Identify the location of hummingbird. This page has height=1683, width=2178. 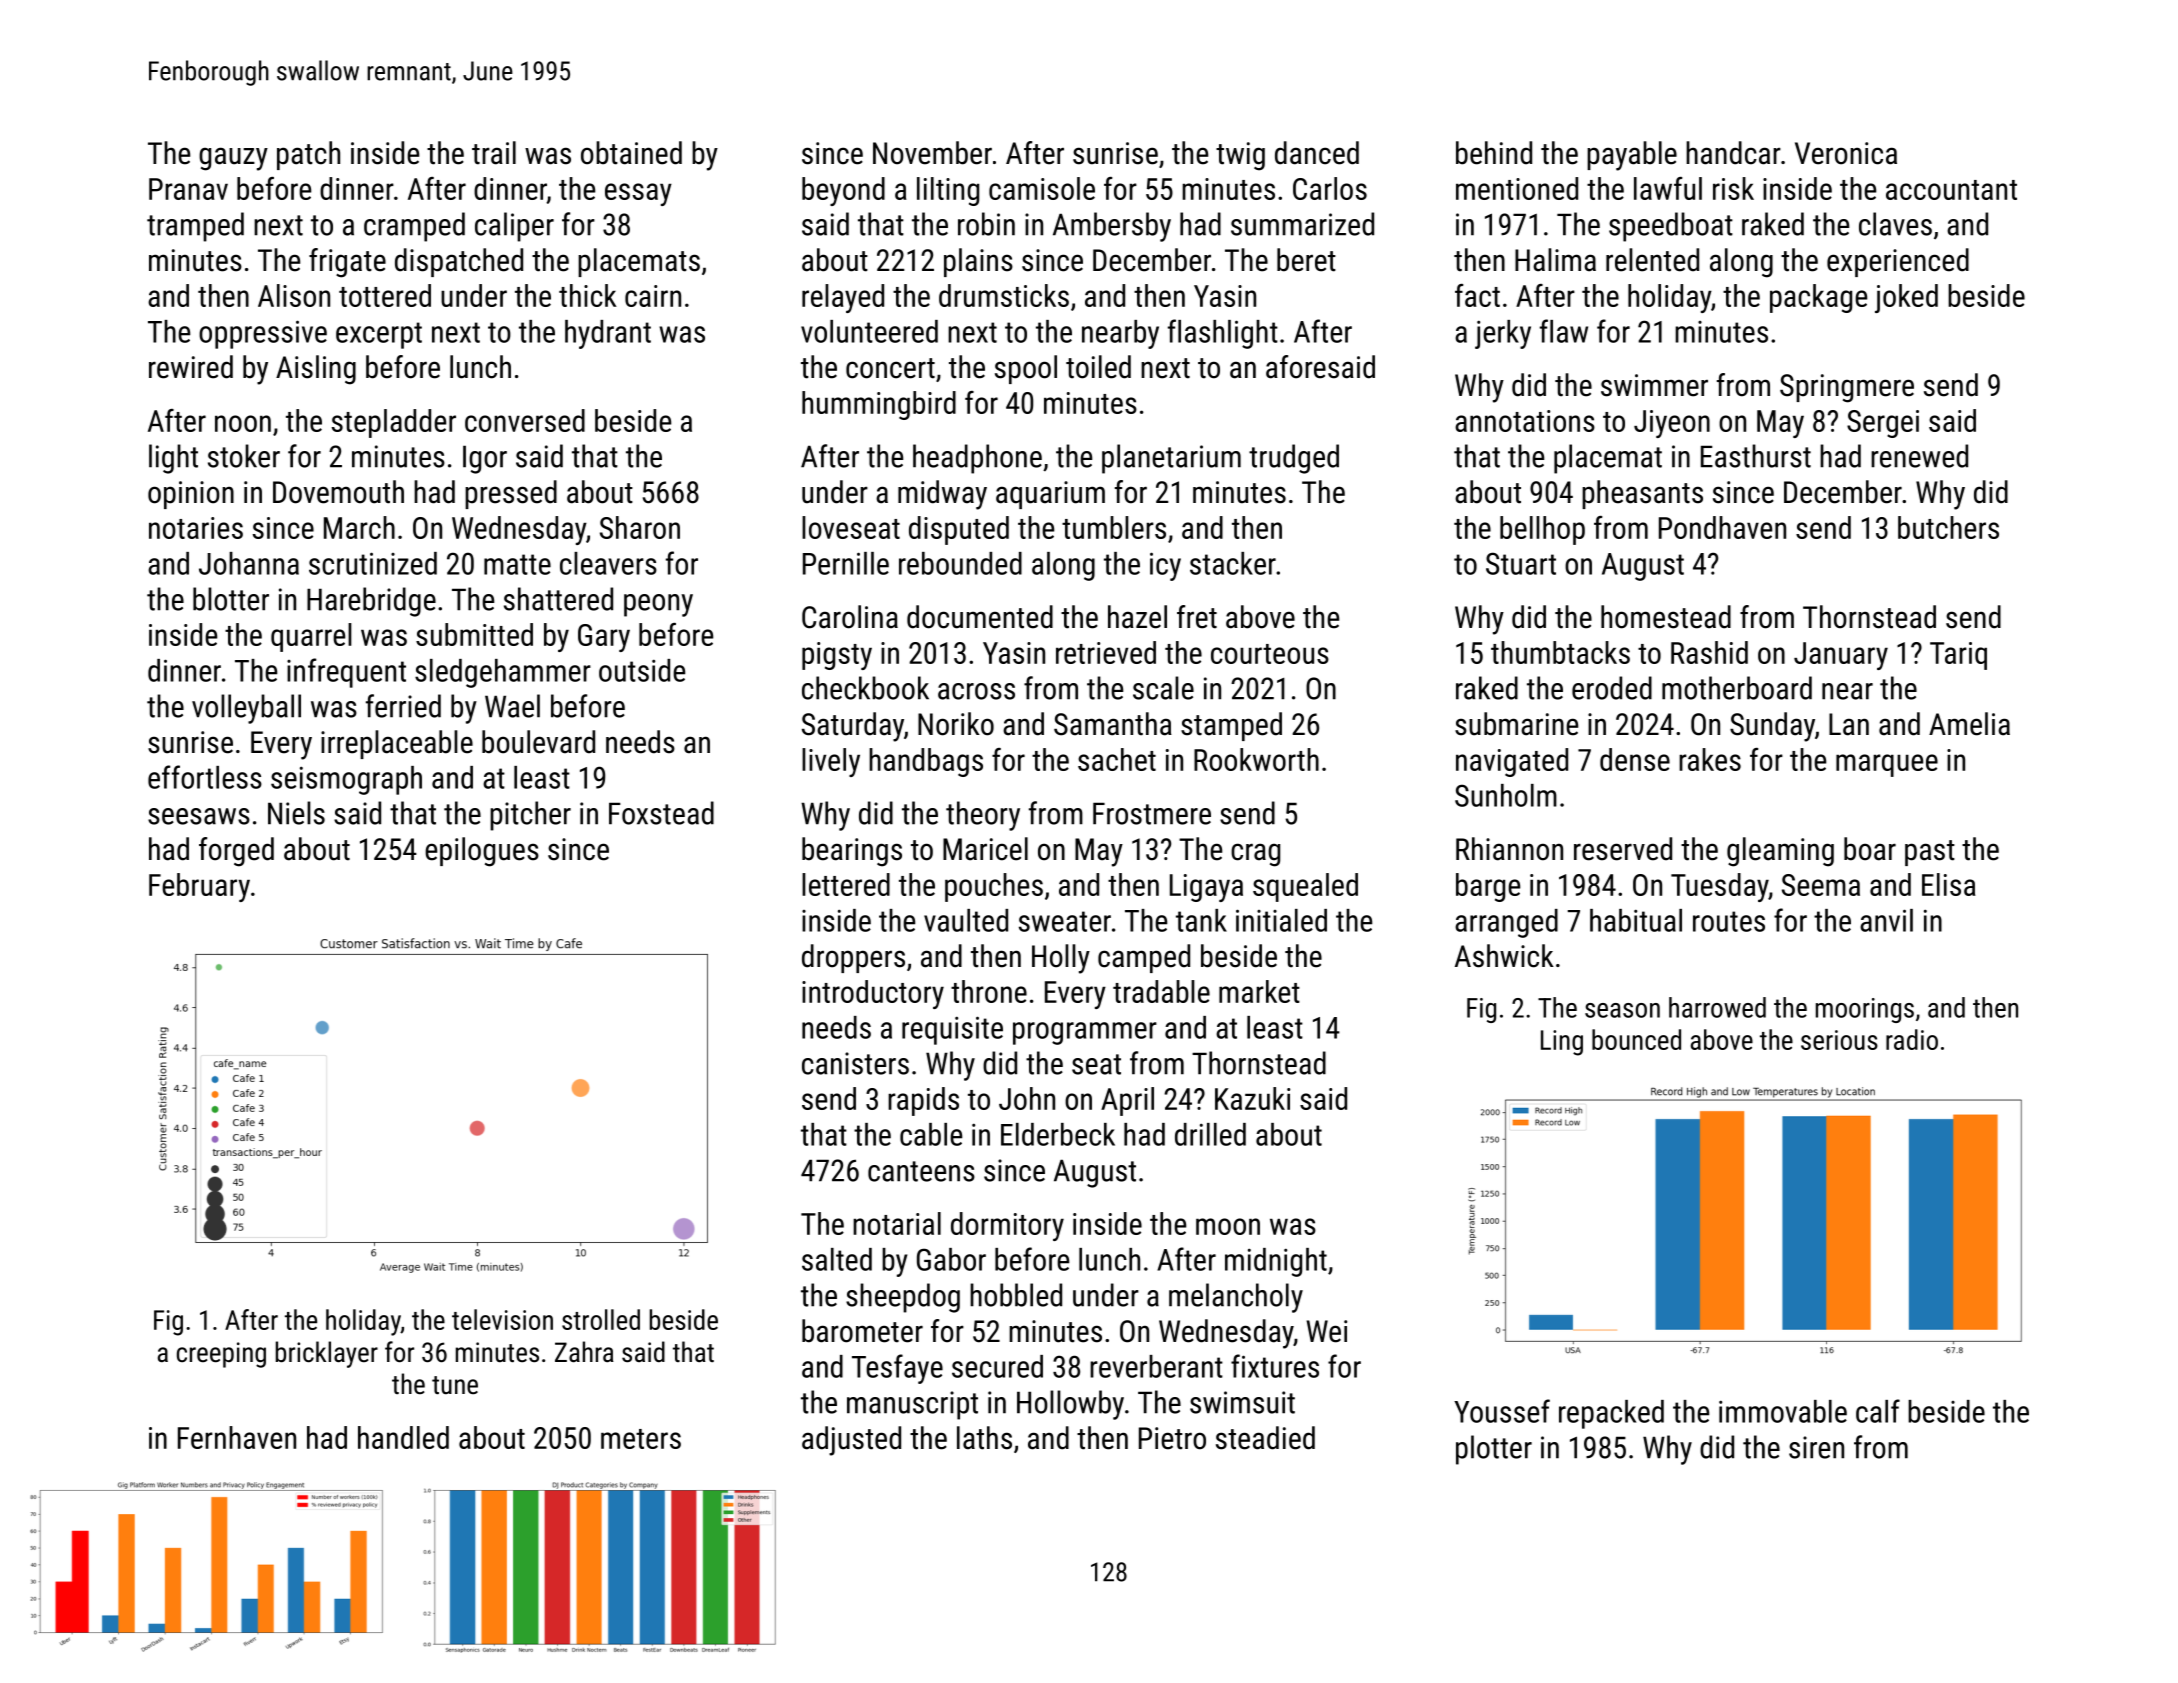
(879, 405).
